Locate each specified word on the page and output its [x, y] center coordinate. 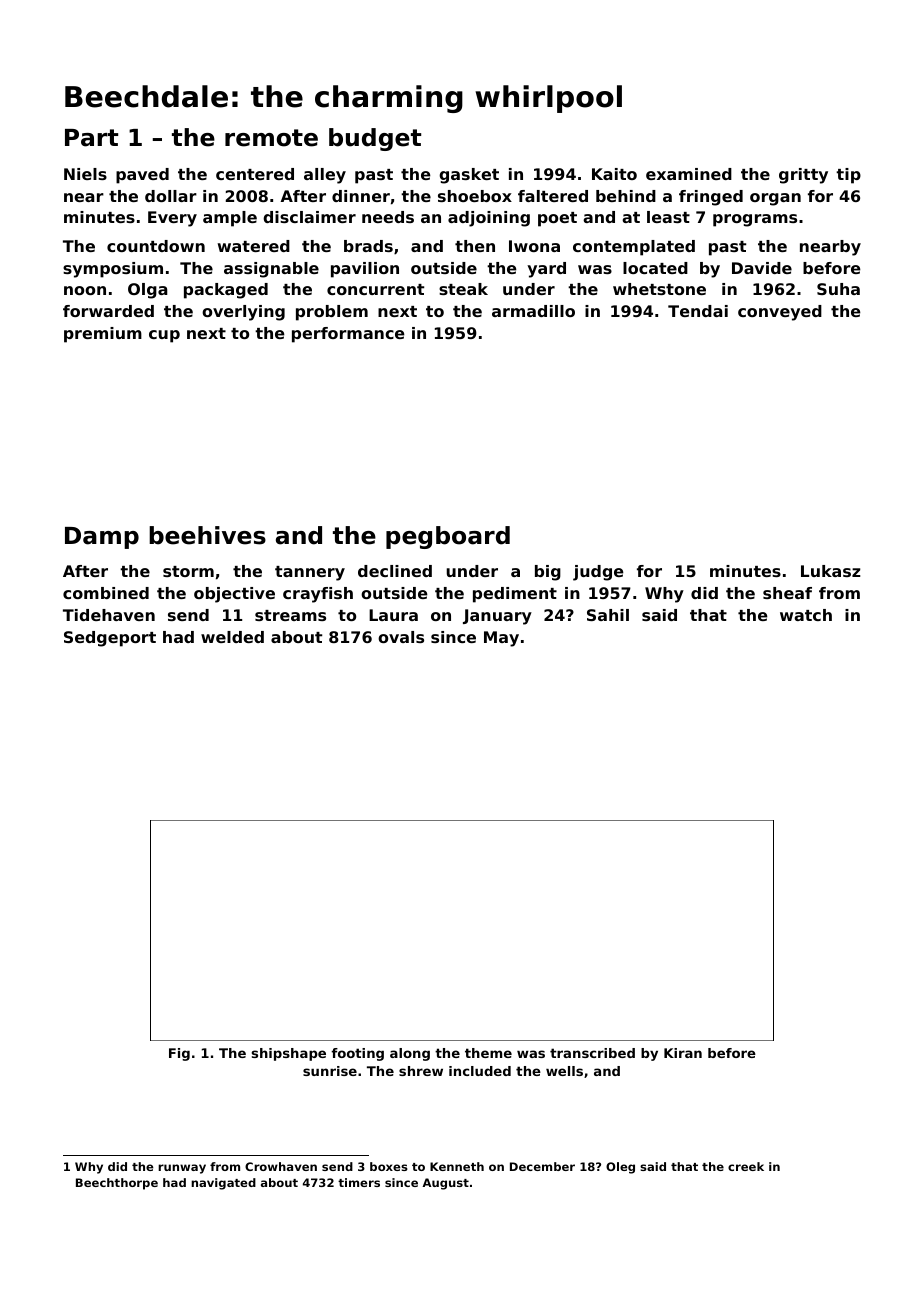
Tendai [698, 311]
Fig [179, 1054]
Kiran [683, 1053]
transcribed [592, 1053]
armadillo [533, 311]
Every [172, 219]
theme [488, 1053]
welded [232, 637]
